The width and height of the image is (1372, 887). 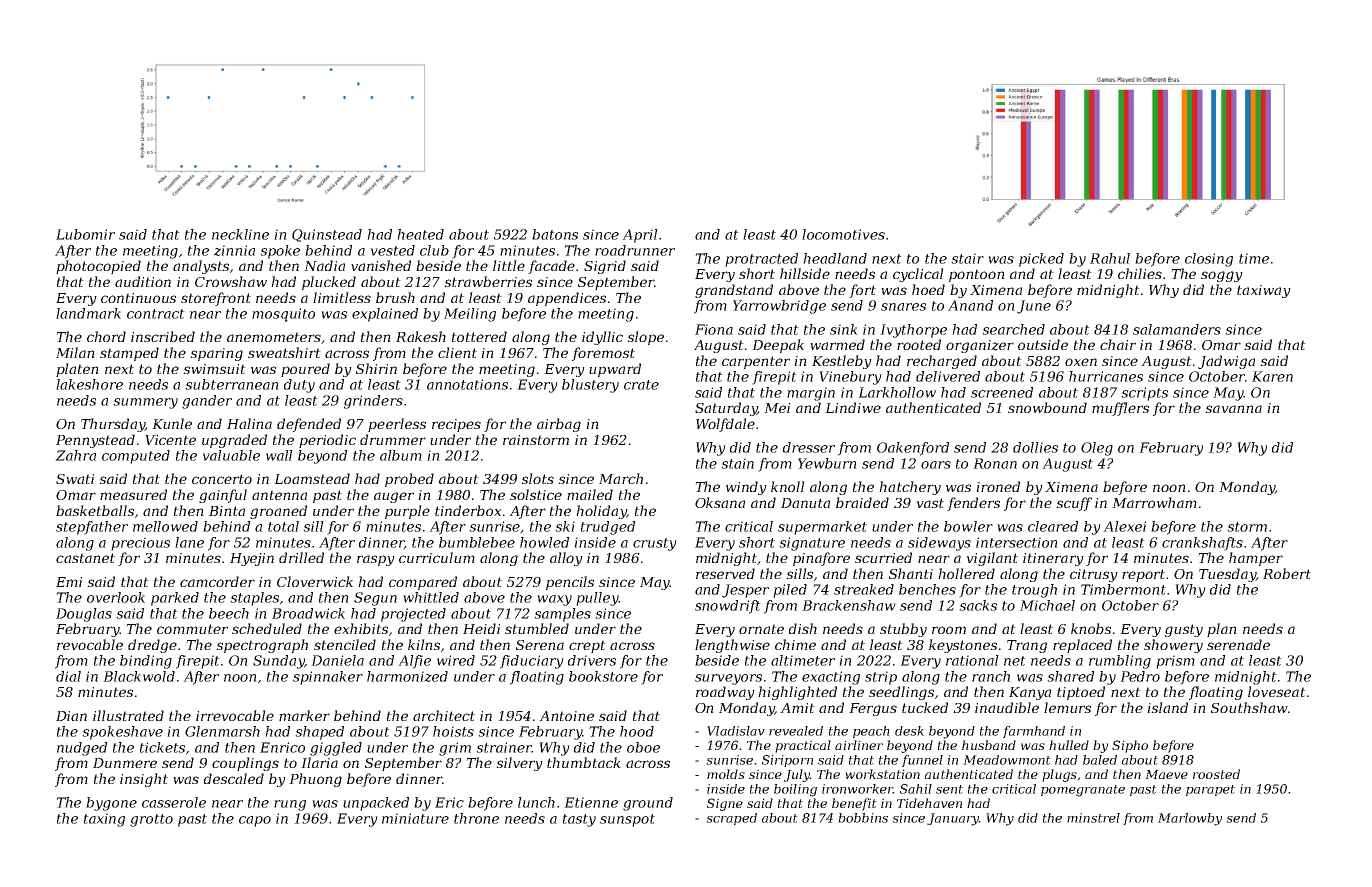 What do you see at coordinates (151, 820) in the image?
I see `grotto` at bounding box center [151, 820].
